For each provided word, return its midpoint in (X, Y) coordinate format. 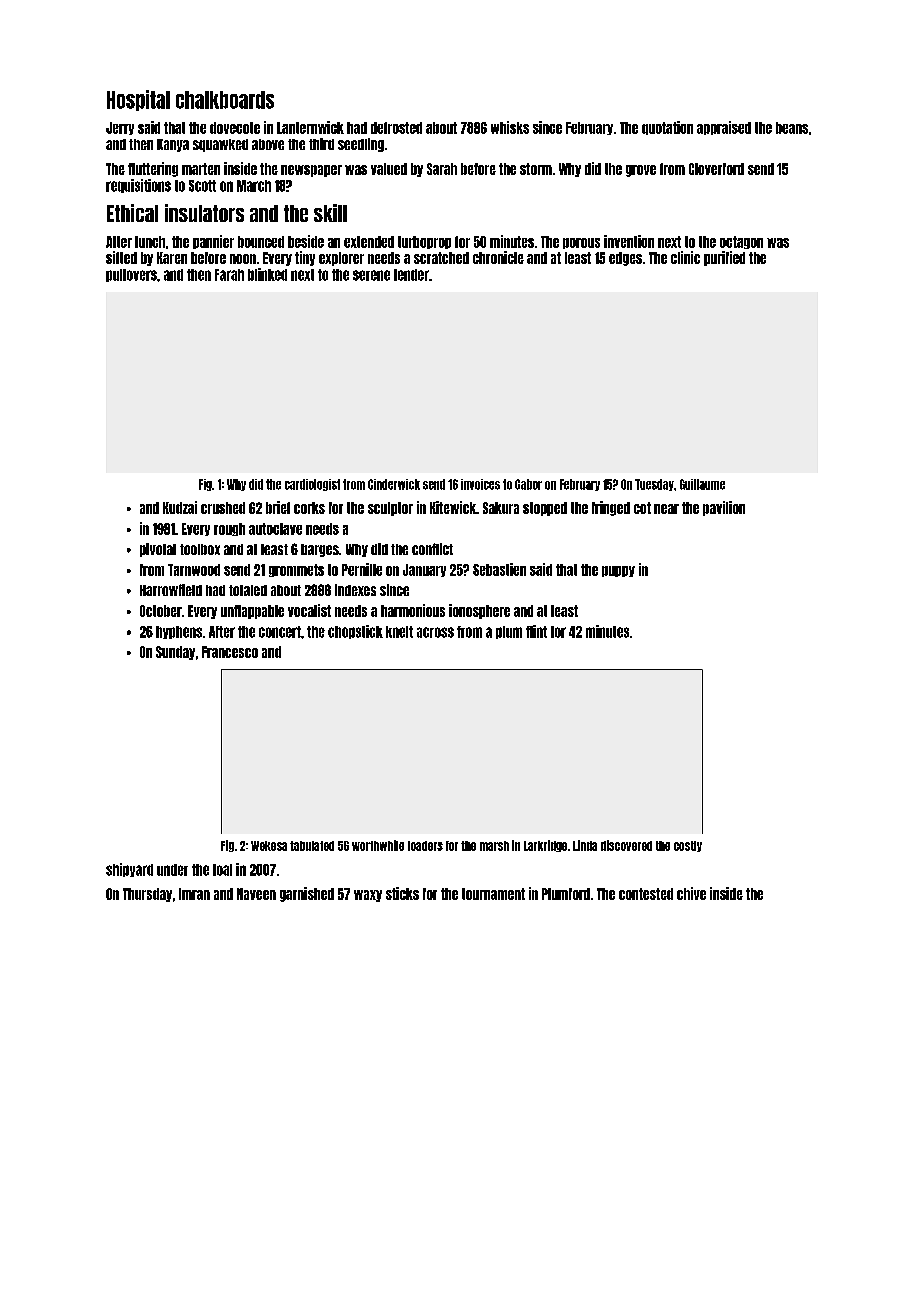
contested (646, 894)
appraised (724, 128)
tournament (493, 894)
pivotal (158, 550)
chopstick (355, 632)
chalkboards (225, 100)
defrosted (396, 128)
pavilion (724, 508)
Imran (194, 894)
